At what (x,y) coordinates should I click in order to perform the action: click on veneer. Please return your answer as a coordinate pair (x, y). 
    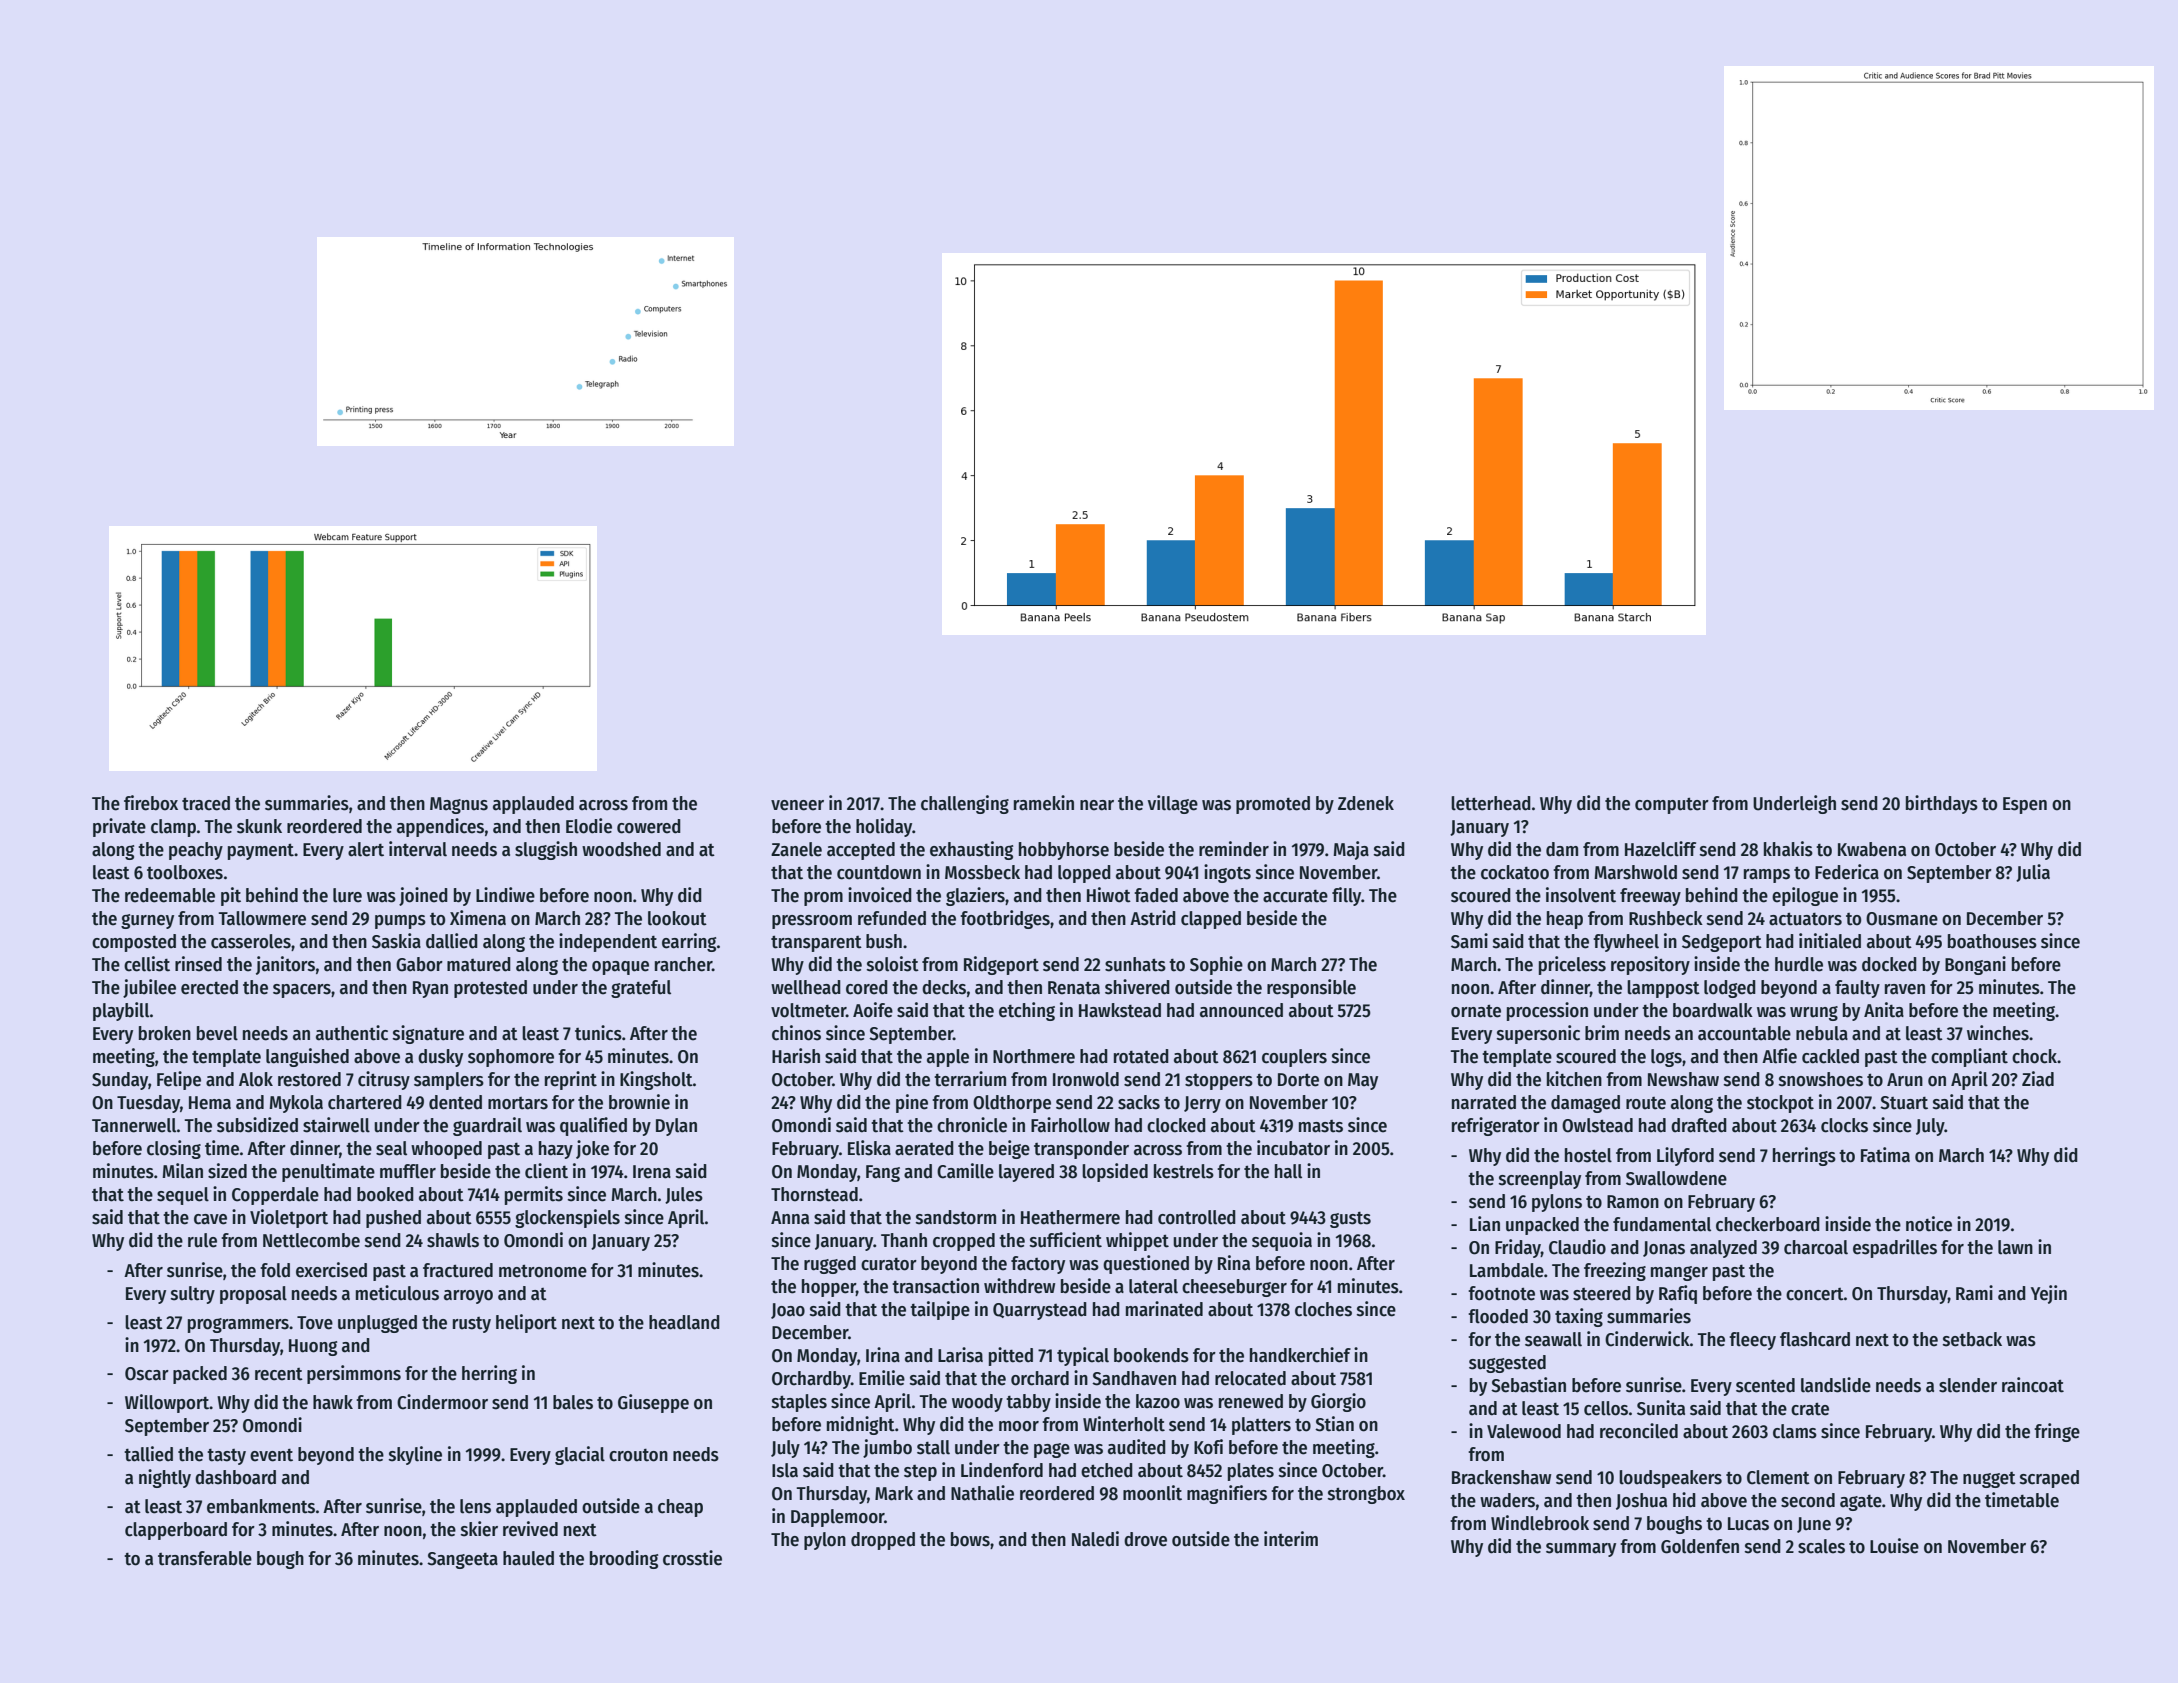
    Looking at the image, I should click on (797, 805).
